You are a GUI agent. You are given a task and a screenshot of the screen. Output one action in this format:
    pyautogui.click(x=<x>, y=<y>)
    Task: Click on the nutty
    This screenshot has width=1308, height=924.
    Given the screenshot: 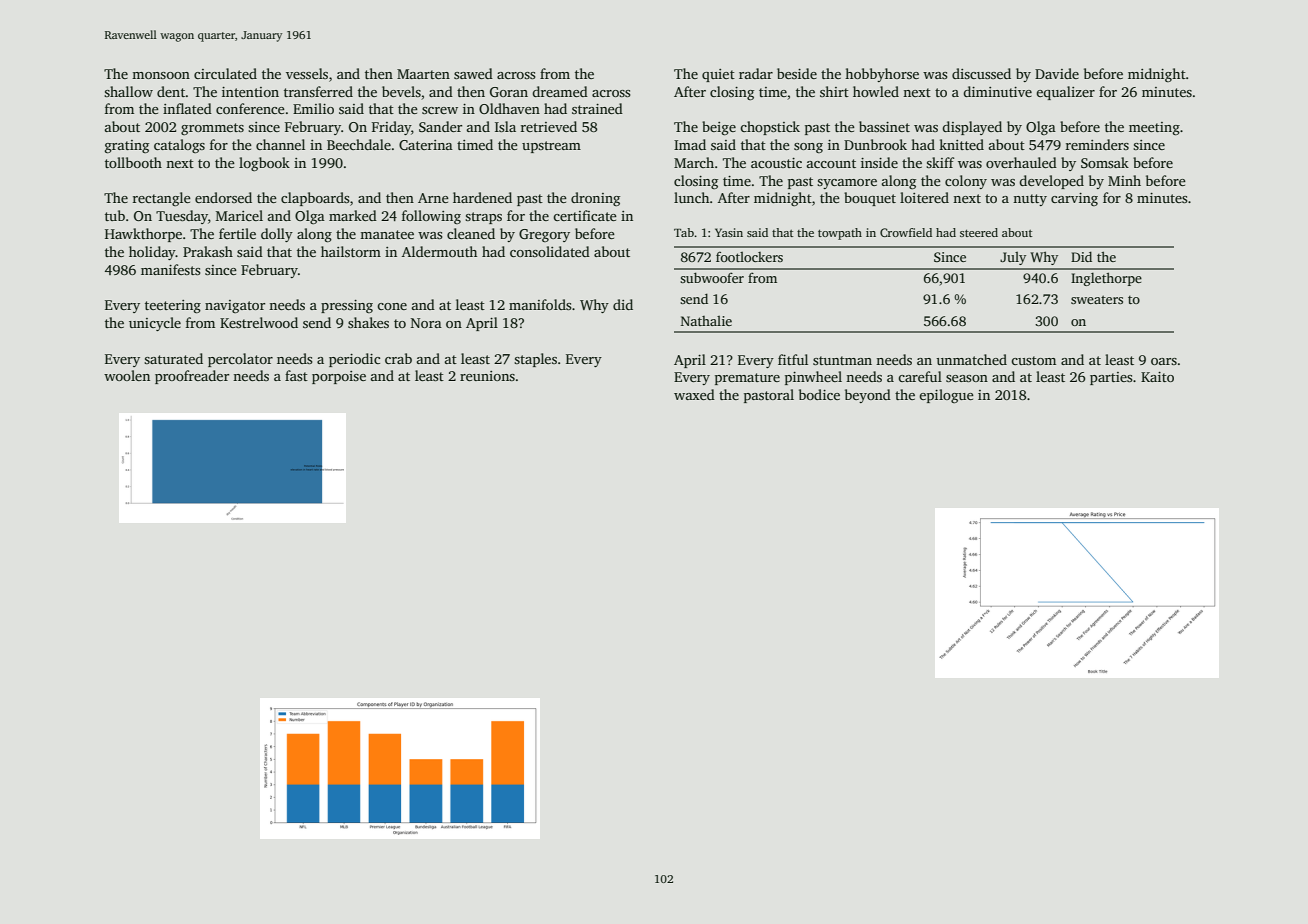 What is the action you would take?
    pyautogui.click(x=1030, y=200)
